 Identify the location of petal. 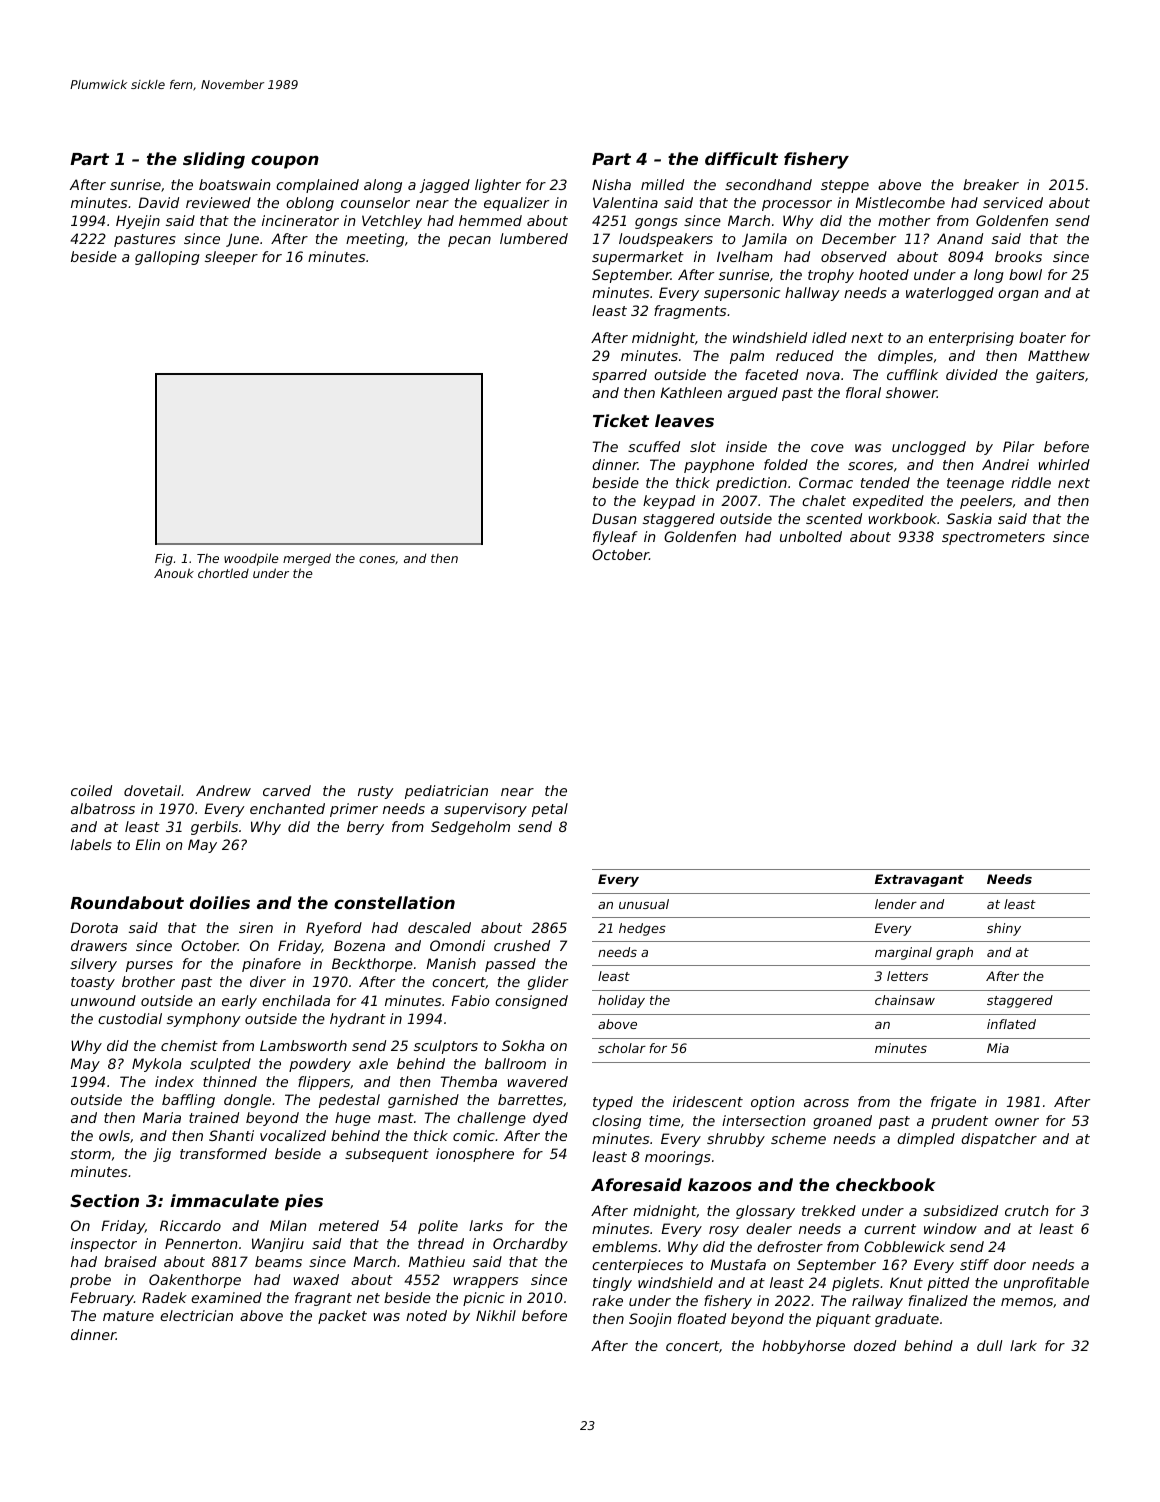
(550, 810).
